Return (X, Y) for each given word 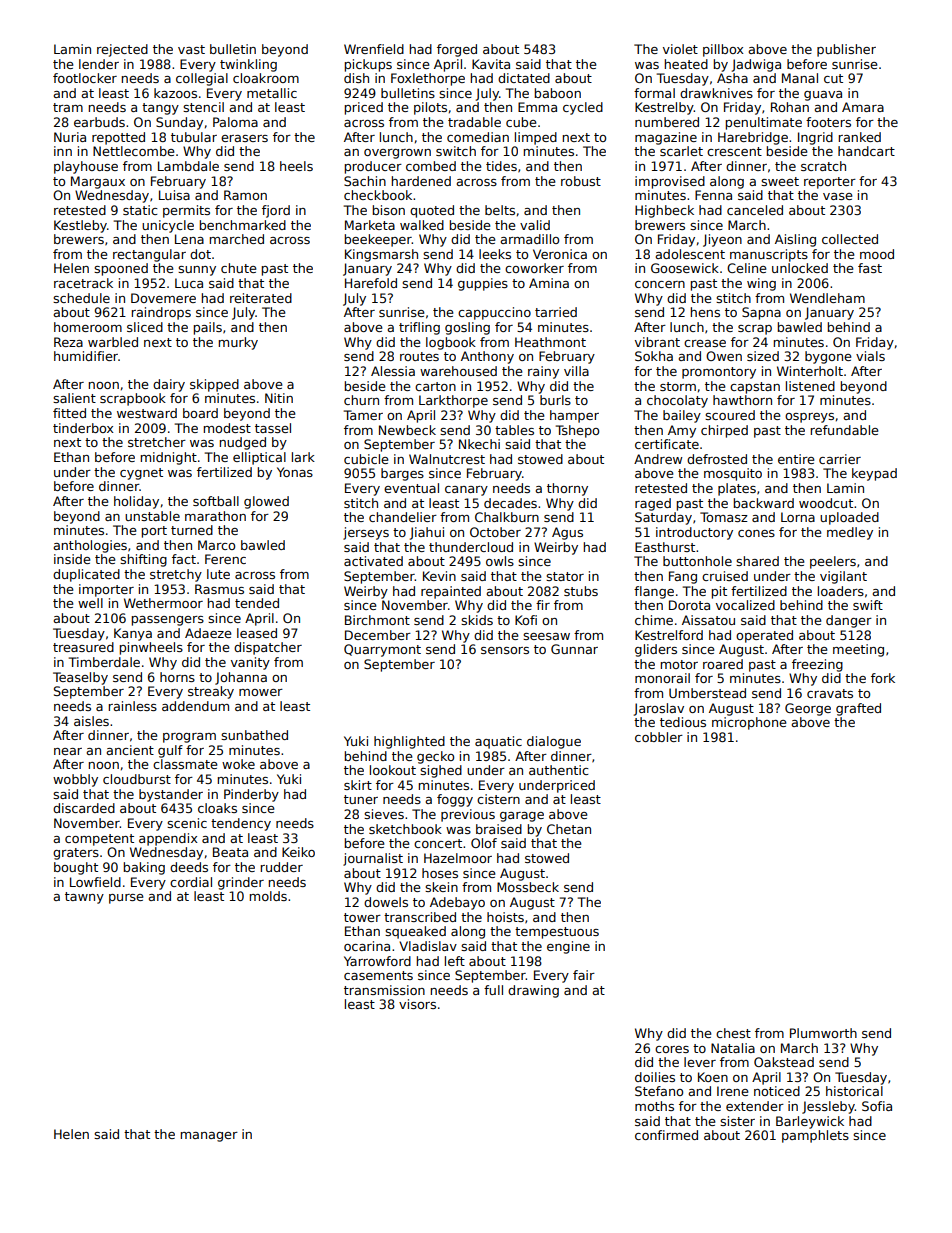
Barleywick (810, 1122)
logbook (451, 343)
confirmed (666, 1135)
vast (191, 49)
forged (457, 50)
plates (737, 489)
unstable (152, 516)
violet (680, 49)
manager (209, 1137)
